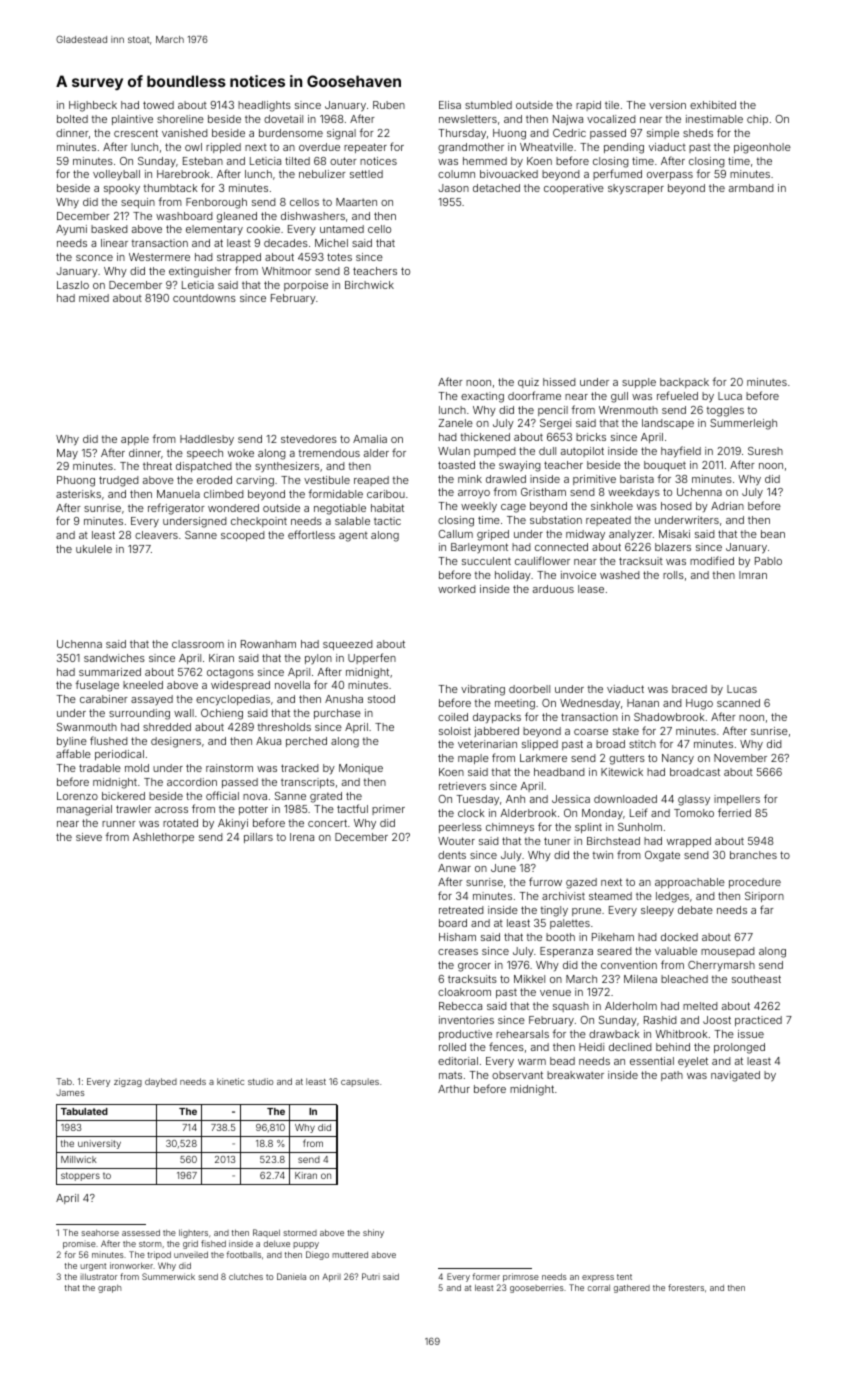 The image size is (849, 1400). Describe the element at coordinates (94, 298) in the screenshot. I see `mixed` at that location.
